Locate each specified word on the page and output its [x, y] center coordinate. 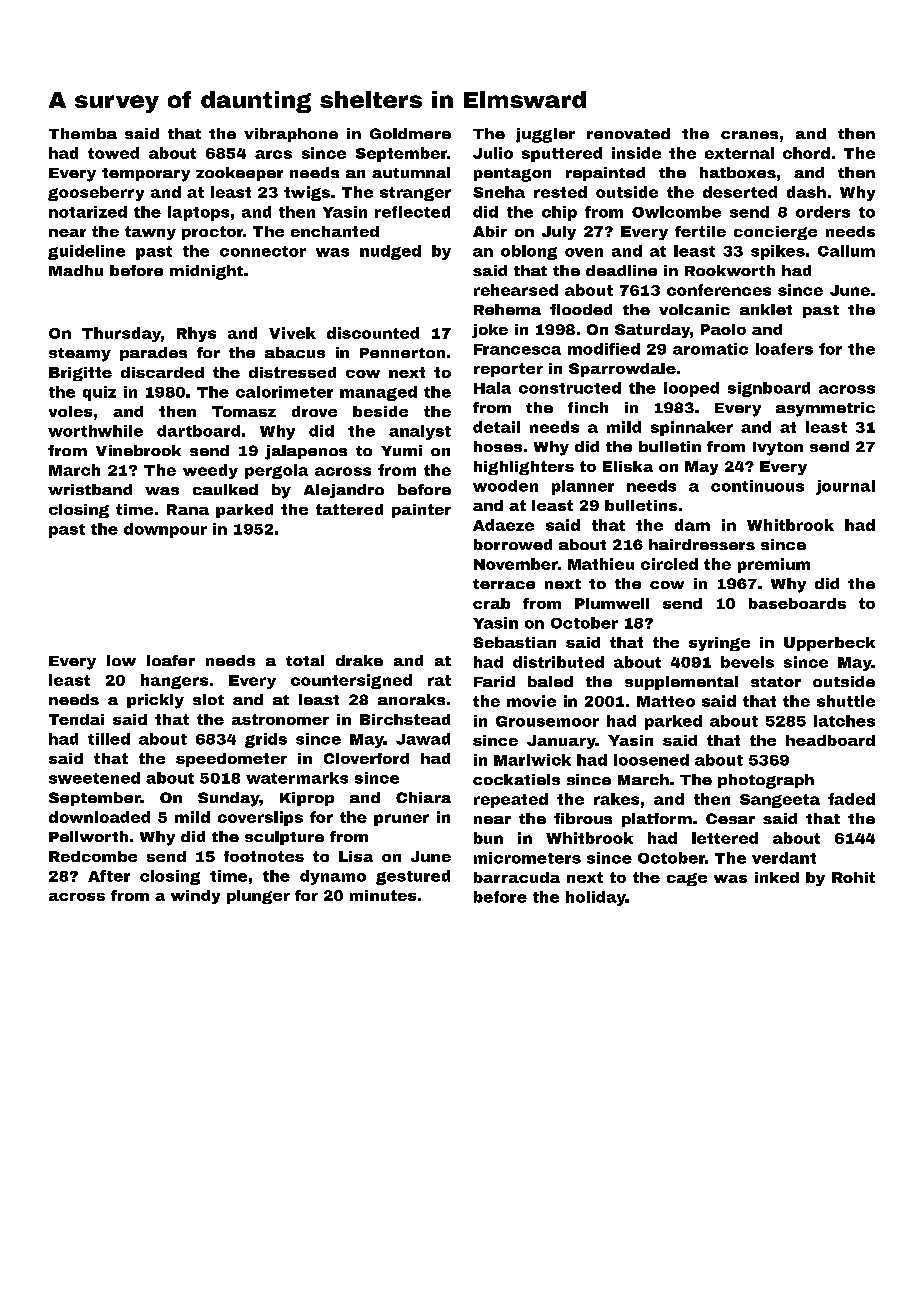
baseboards [797, 603]
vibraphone [291, 135]
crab [491, 603]
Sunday [229, 799]
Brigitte [80, 374]
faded [851, 799]
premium [774, 565]
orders [823, 212]
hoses [498, 446]
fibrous [583, 818]
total [305, 660]
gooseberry [96, 193]
